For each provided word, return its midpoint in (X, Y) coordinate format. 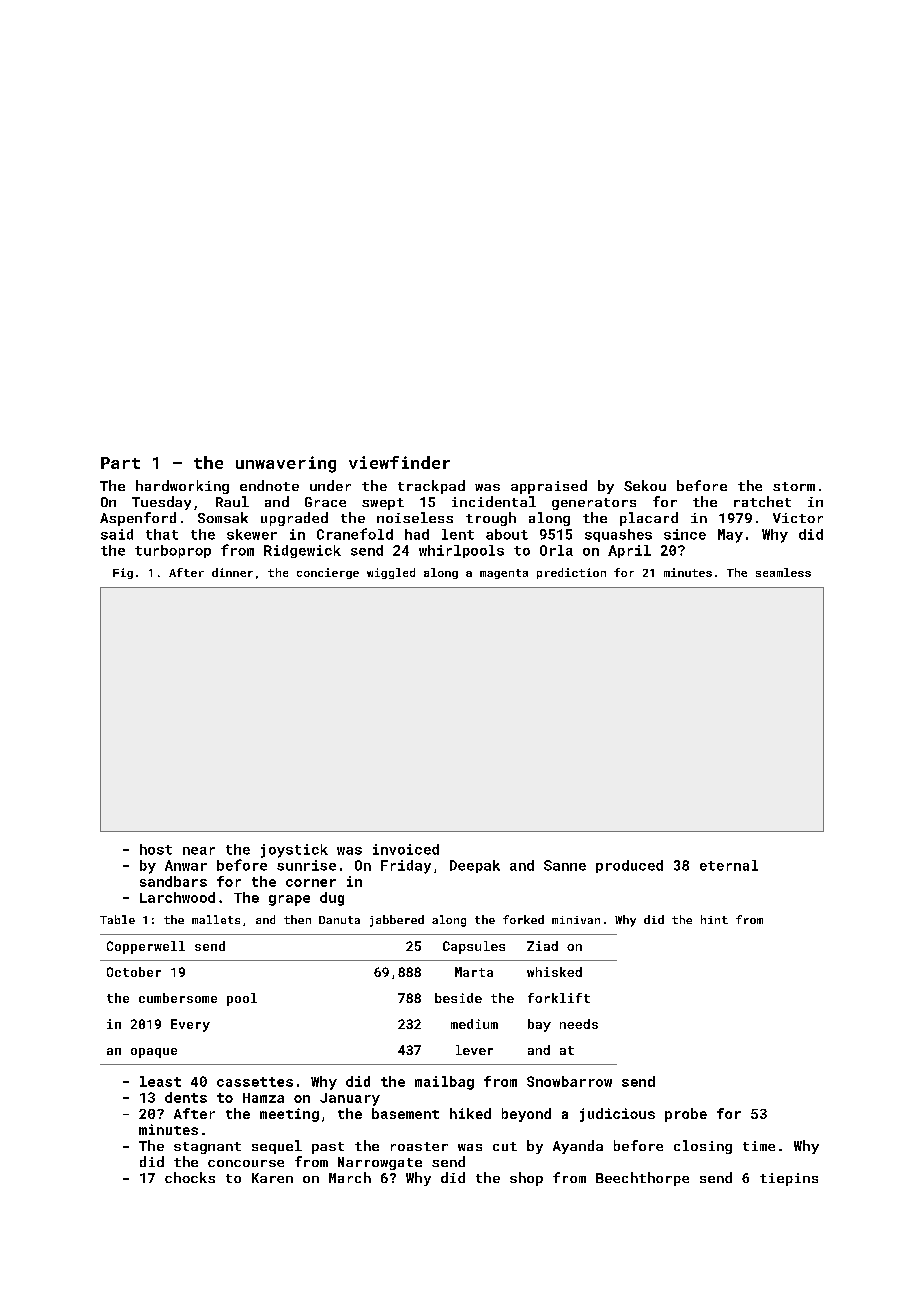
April (629, 551)
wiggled (391, 573)
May (730, 536)
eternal (729, 865)
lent (458, 534)
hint (714, 919)
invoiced (406, 849)
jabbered (397, 921)
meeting (289, 1115)
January (350, 1099)
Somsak (223, 517)
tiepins (789, 1179)
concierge (328, 573)
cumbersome (178, 998)
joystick (294, 851)
